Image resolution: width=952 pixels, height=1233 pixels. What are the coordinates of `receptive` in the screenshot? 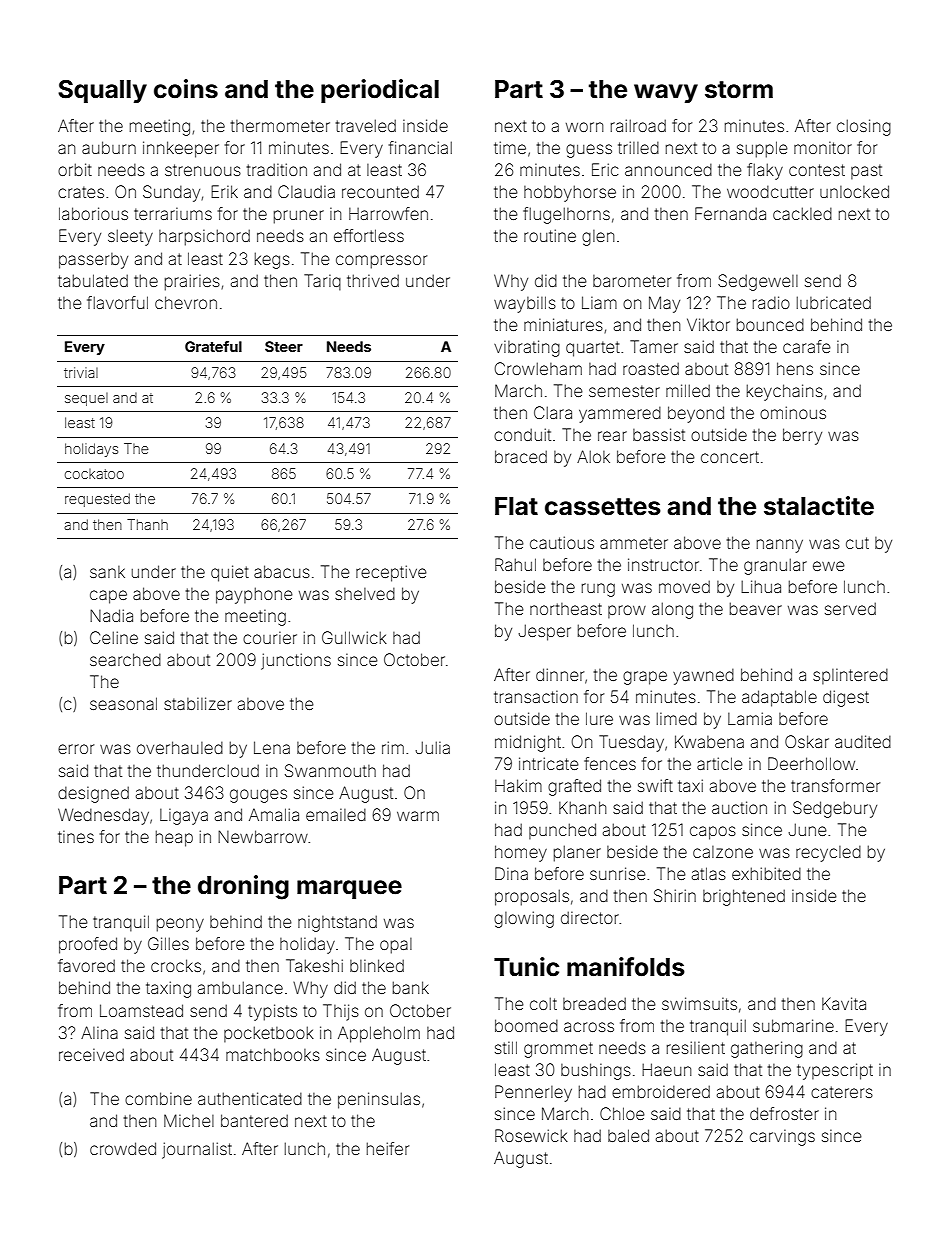 It's located at (391, 573).
